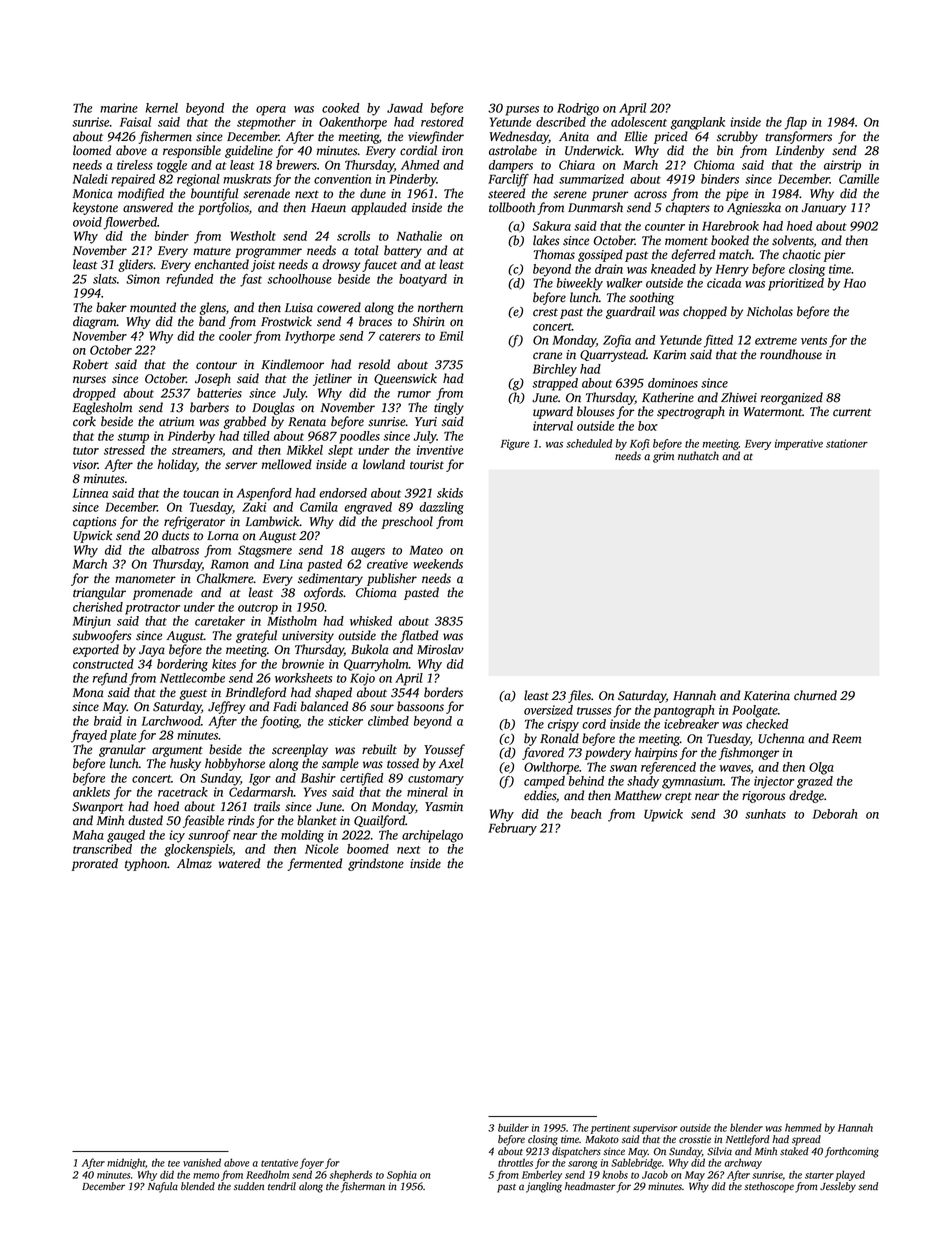 The width and height of the image is (952, 1233). I want to click on Robert, so click(90, 364).
